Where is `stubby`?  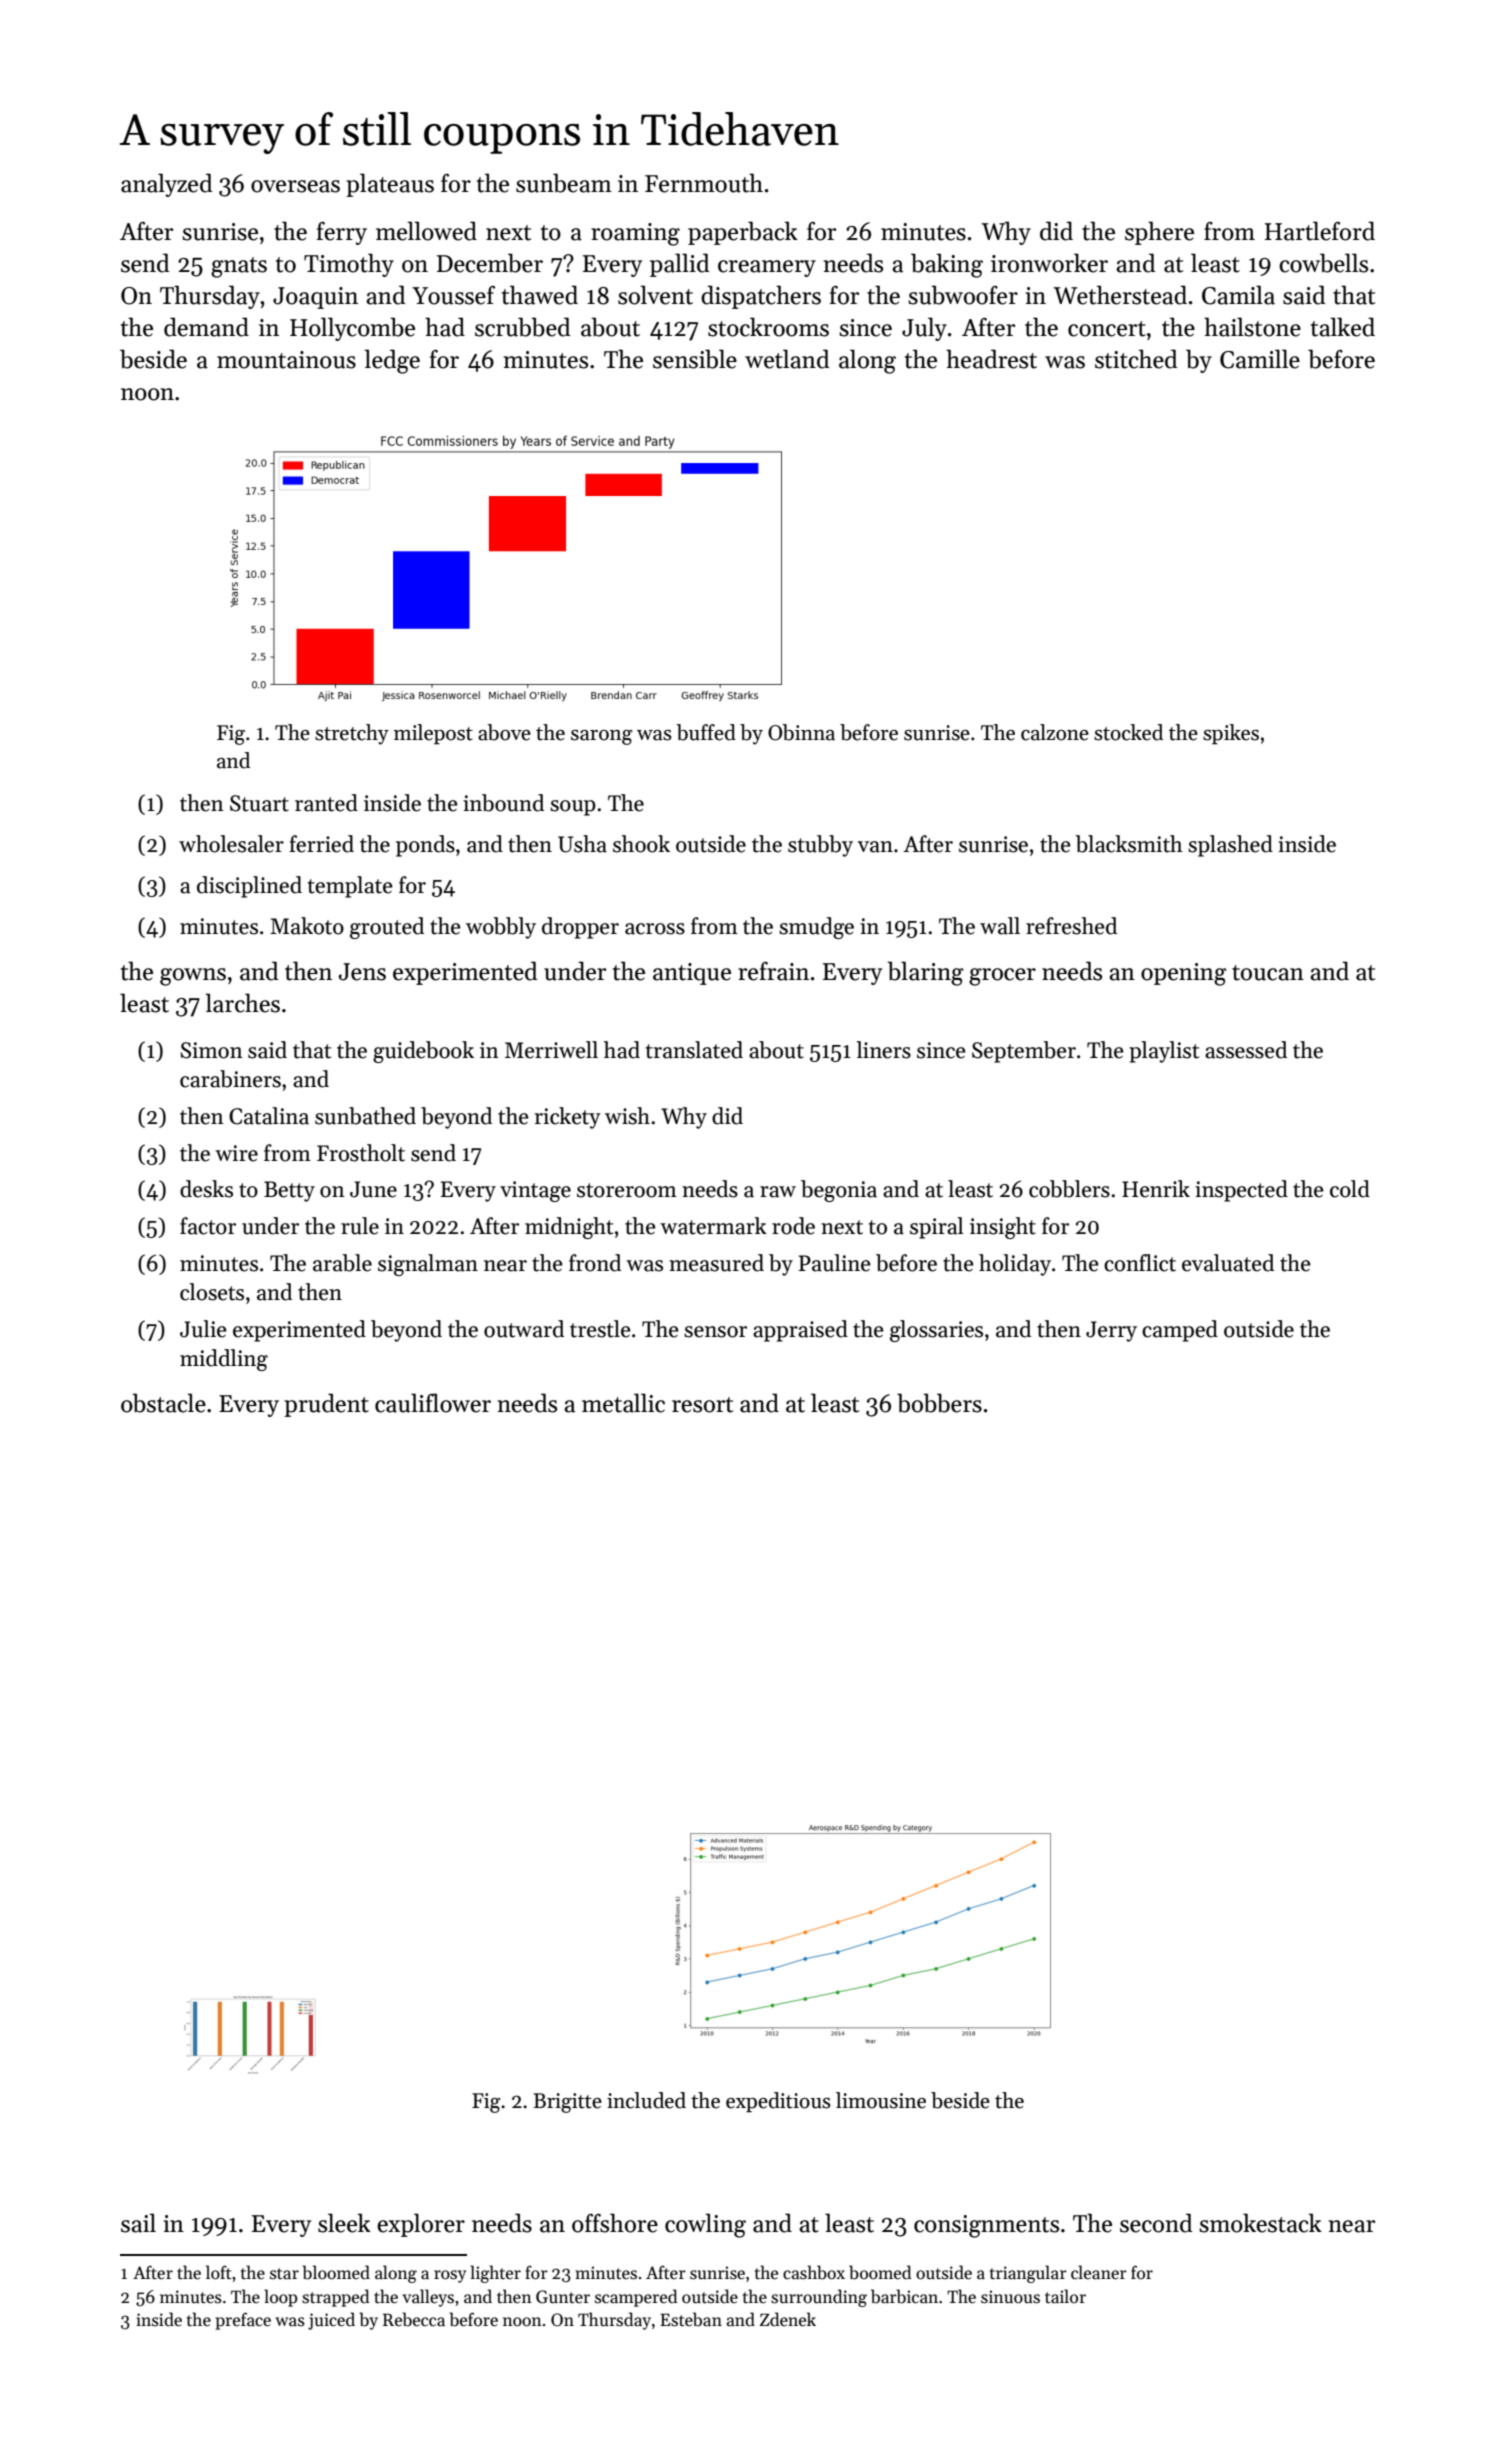 stubby is located at coordinates (820, 846).
